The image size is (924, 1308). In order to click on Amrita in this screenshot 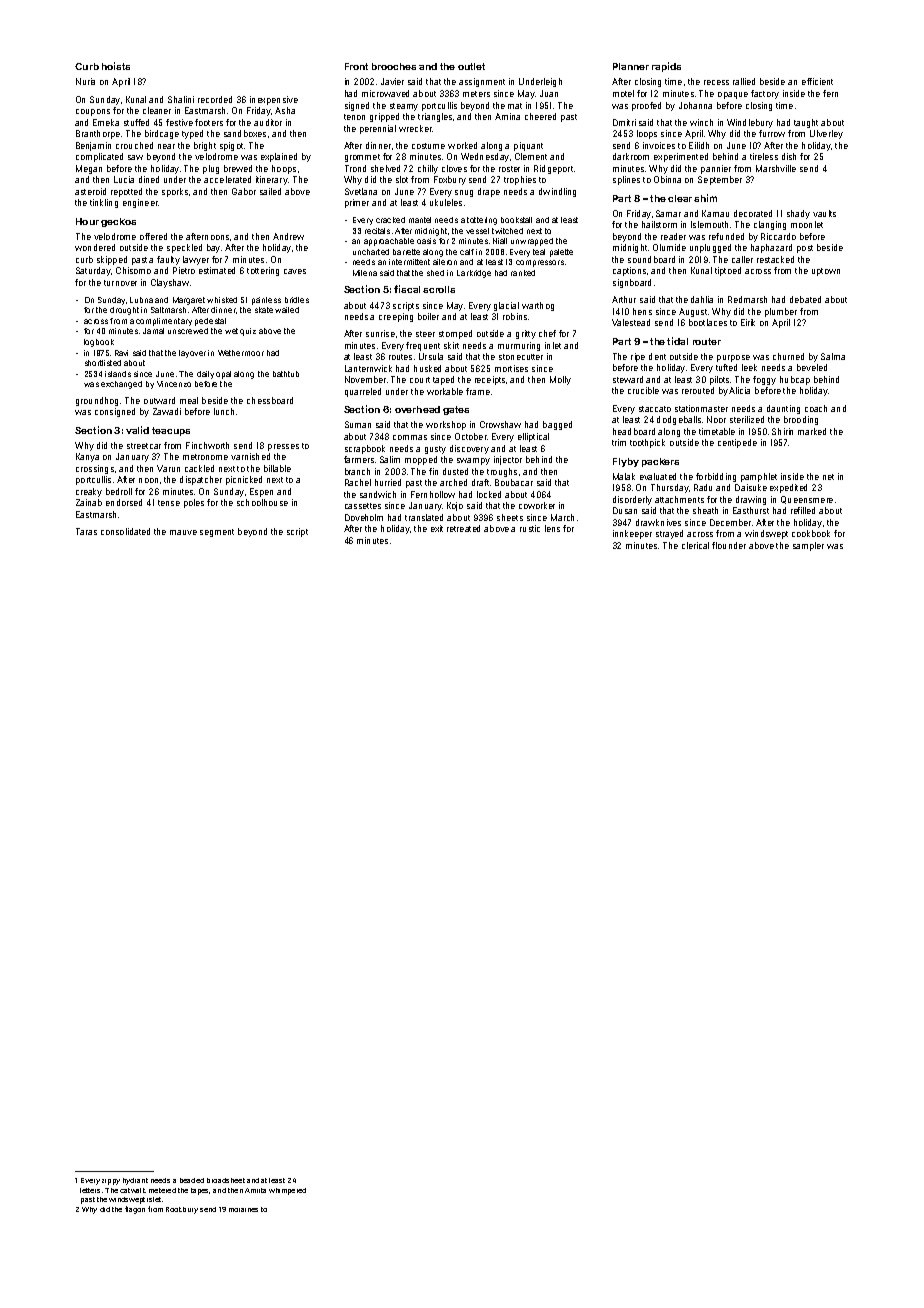, I will do `click(255, 1190)`.
